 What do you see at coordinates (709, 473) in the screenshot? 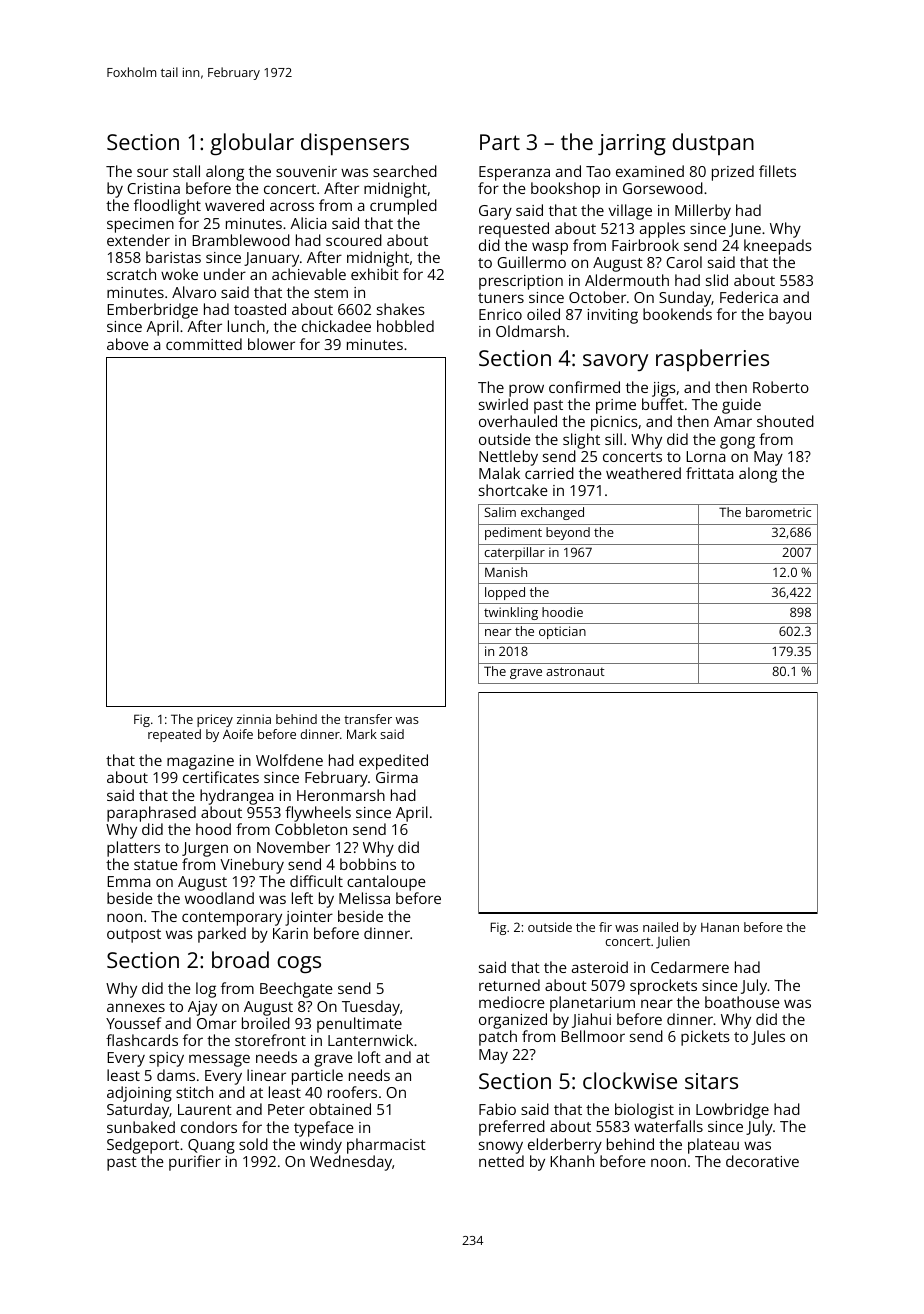
I see `frittata` at bounding box center [709, 473].
